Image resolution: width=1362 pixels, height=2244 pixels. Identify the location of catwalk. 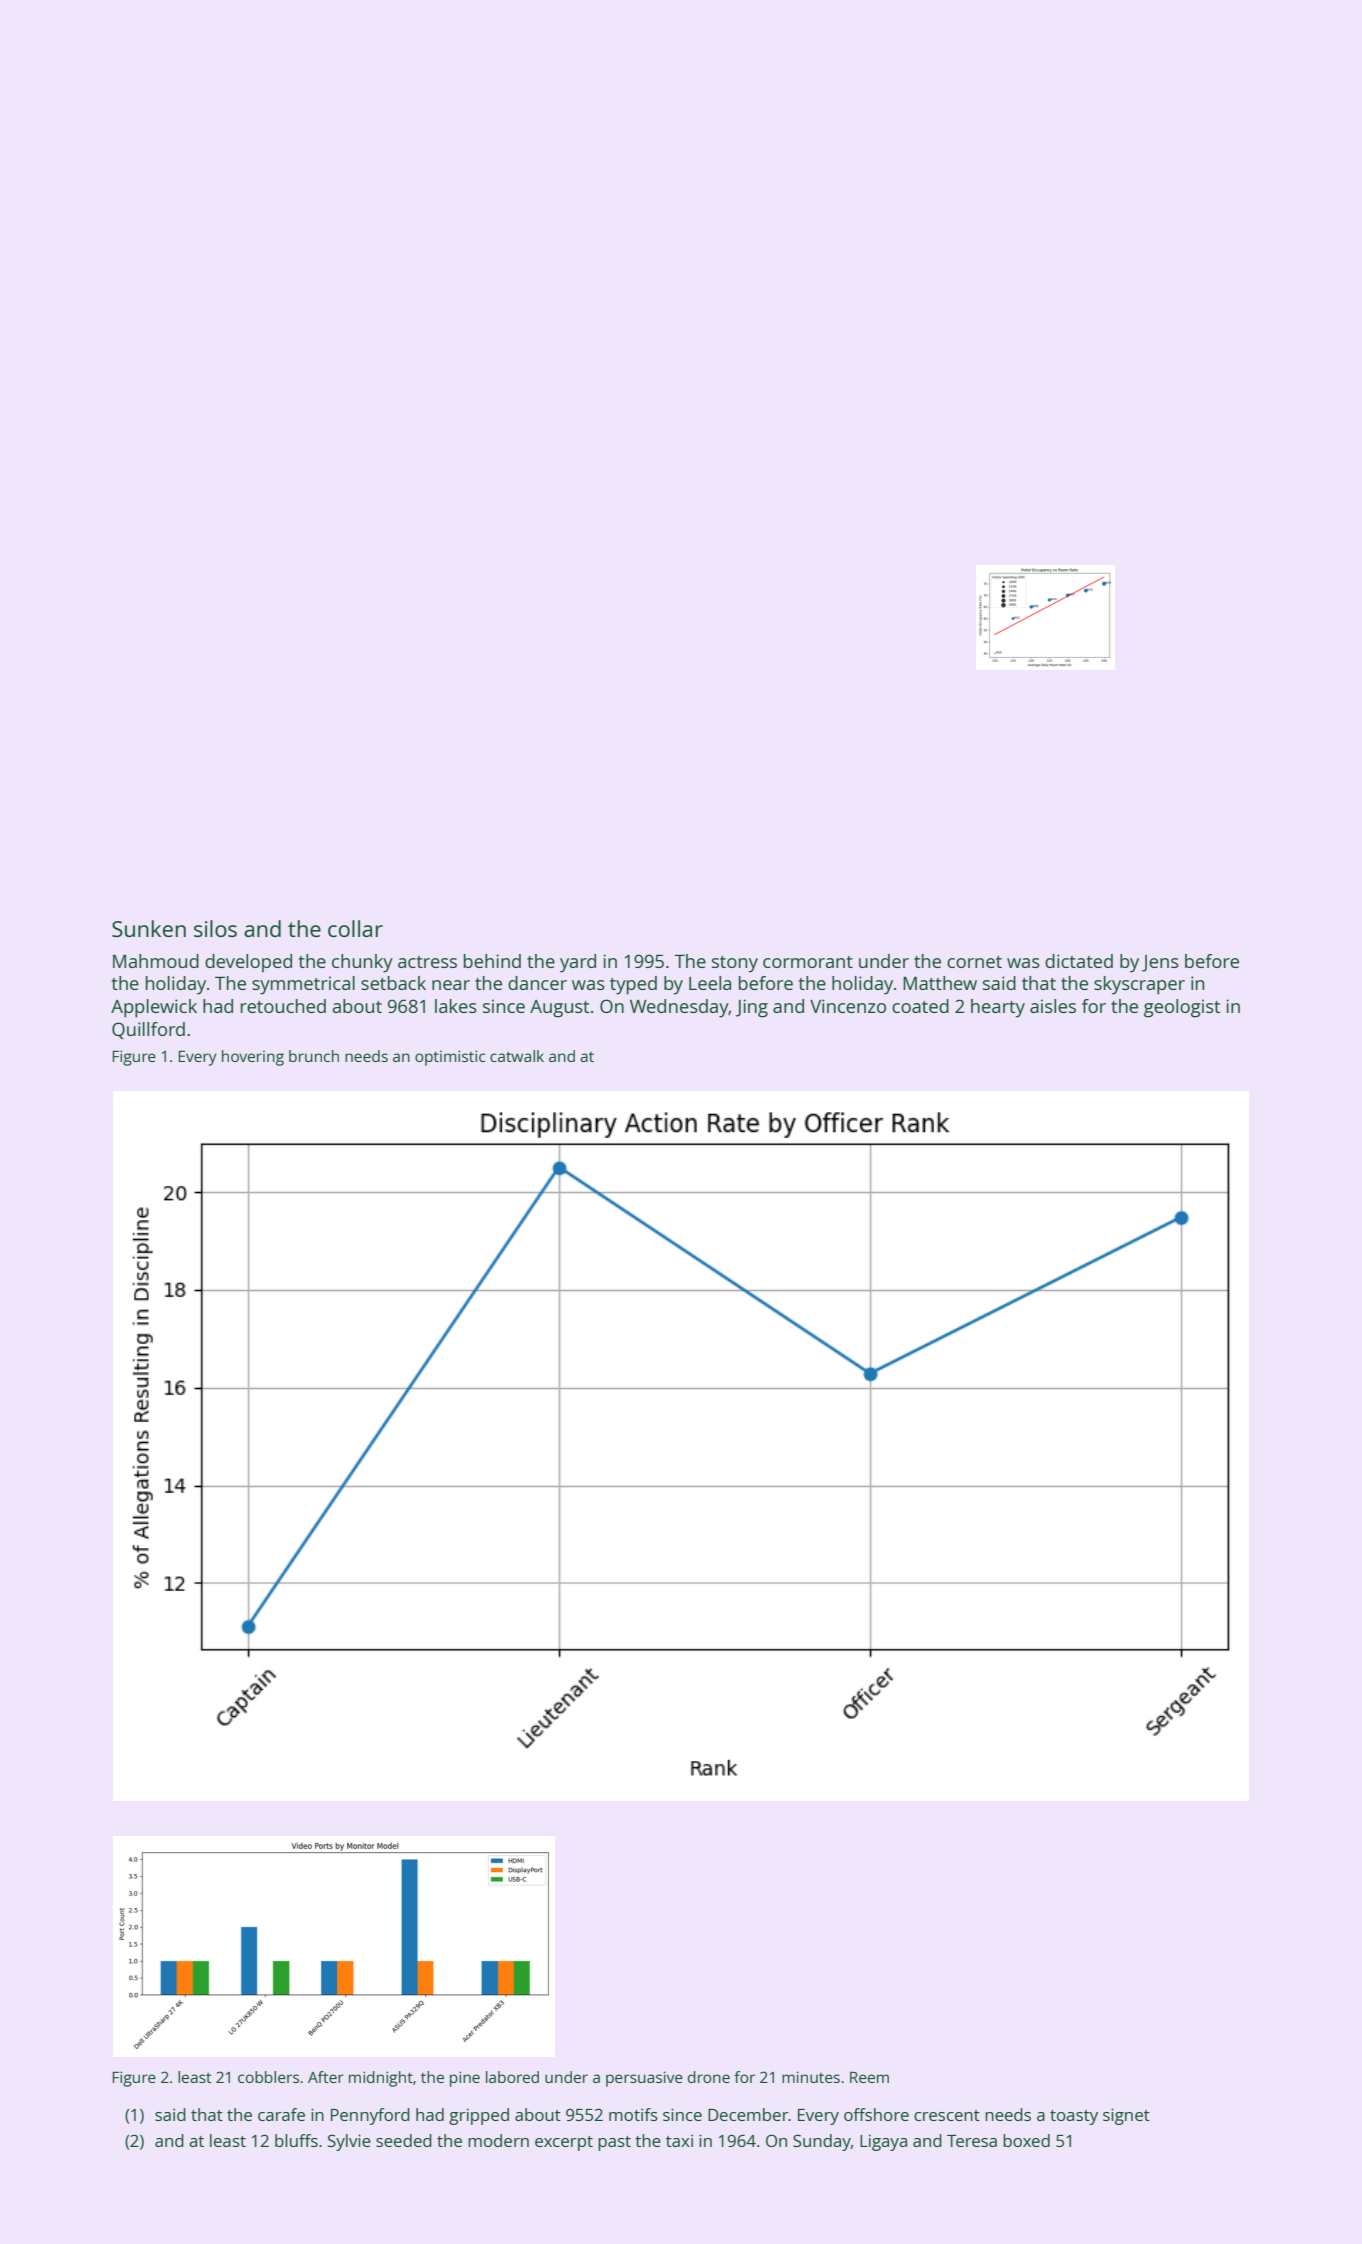
(517, 1056).
